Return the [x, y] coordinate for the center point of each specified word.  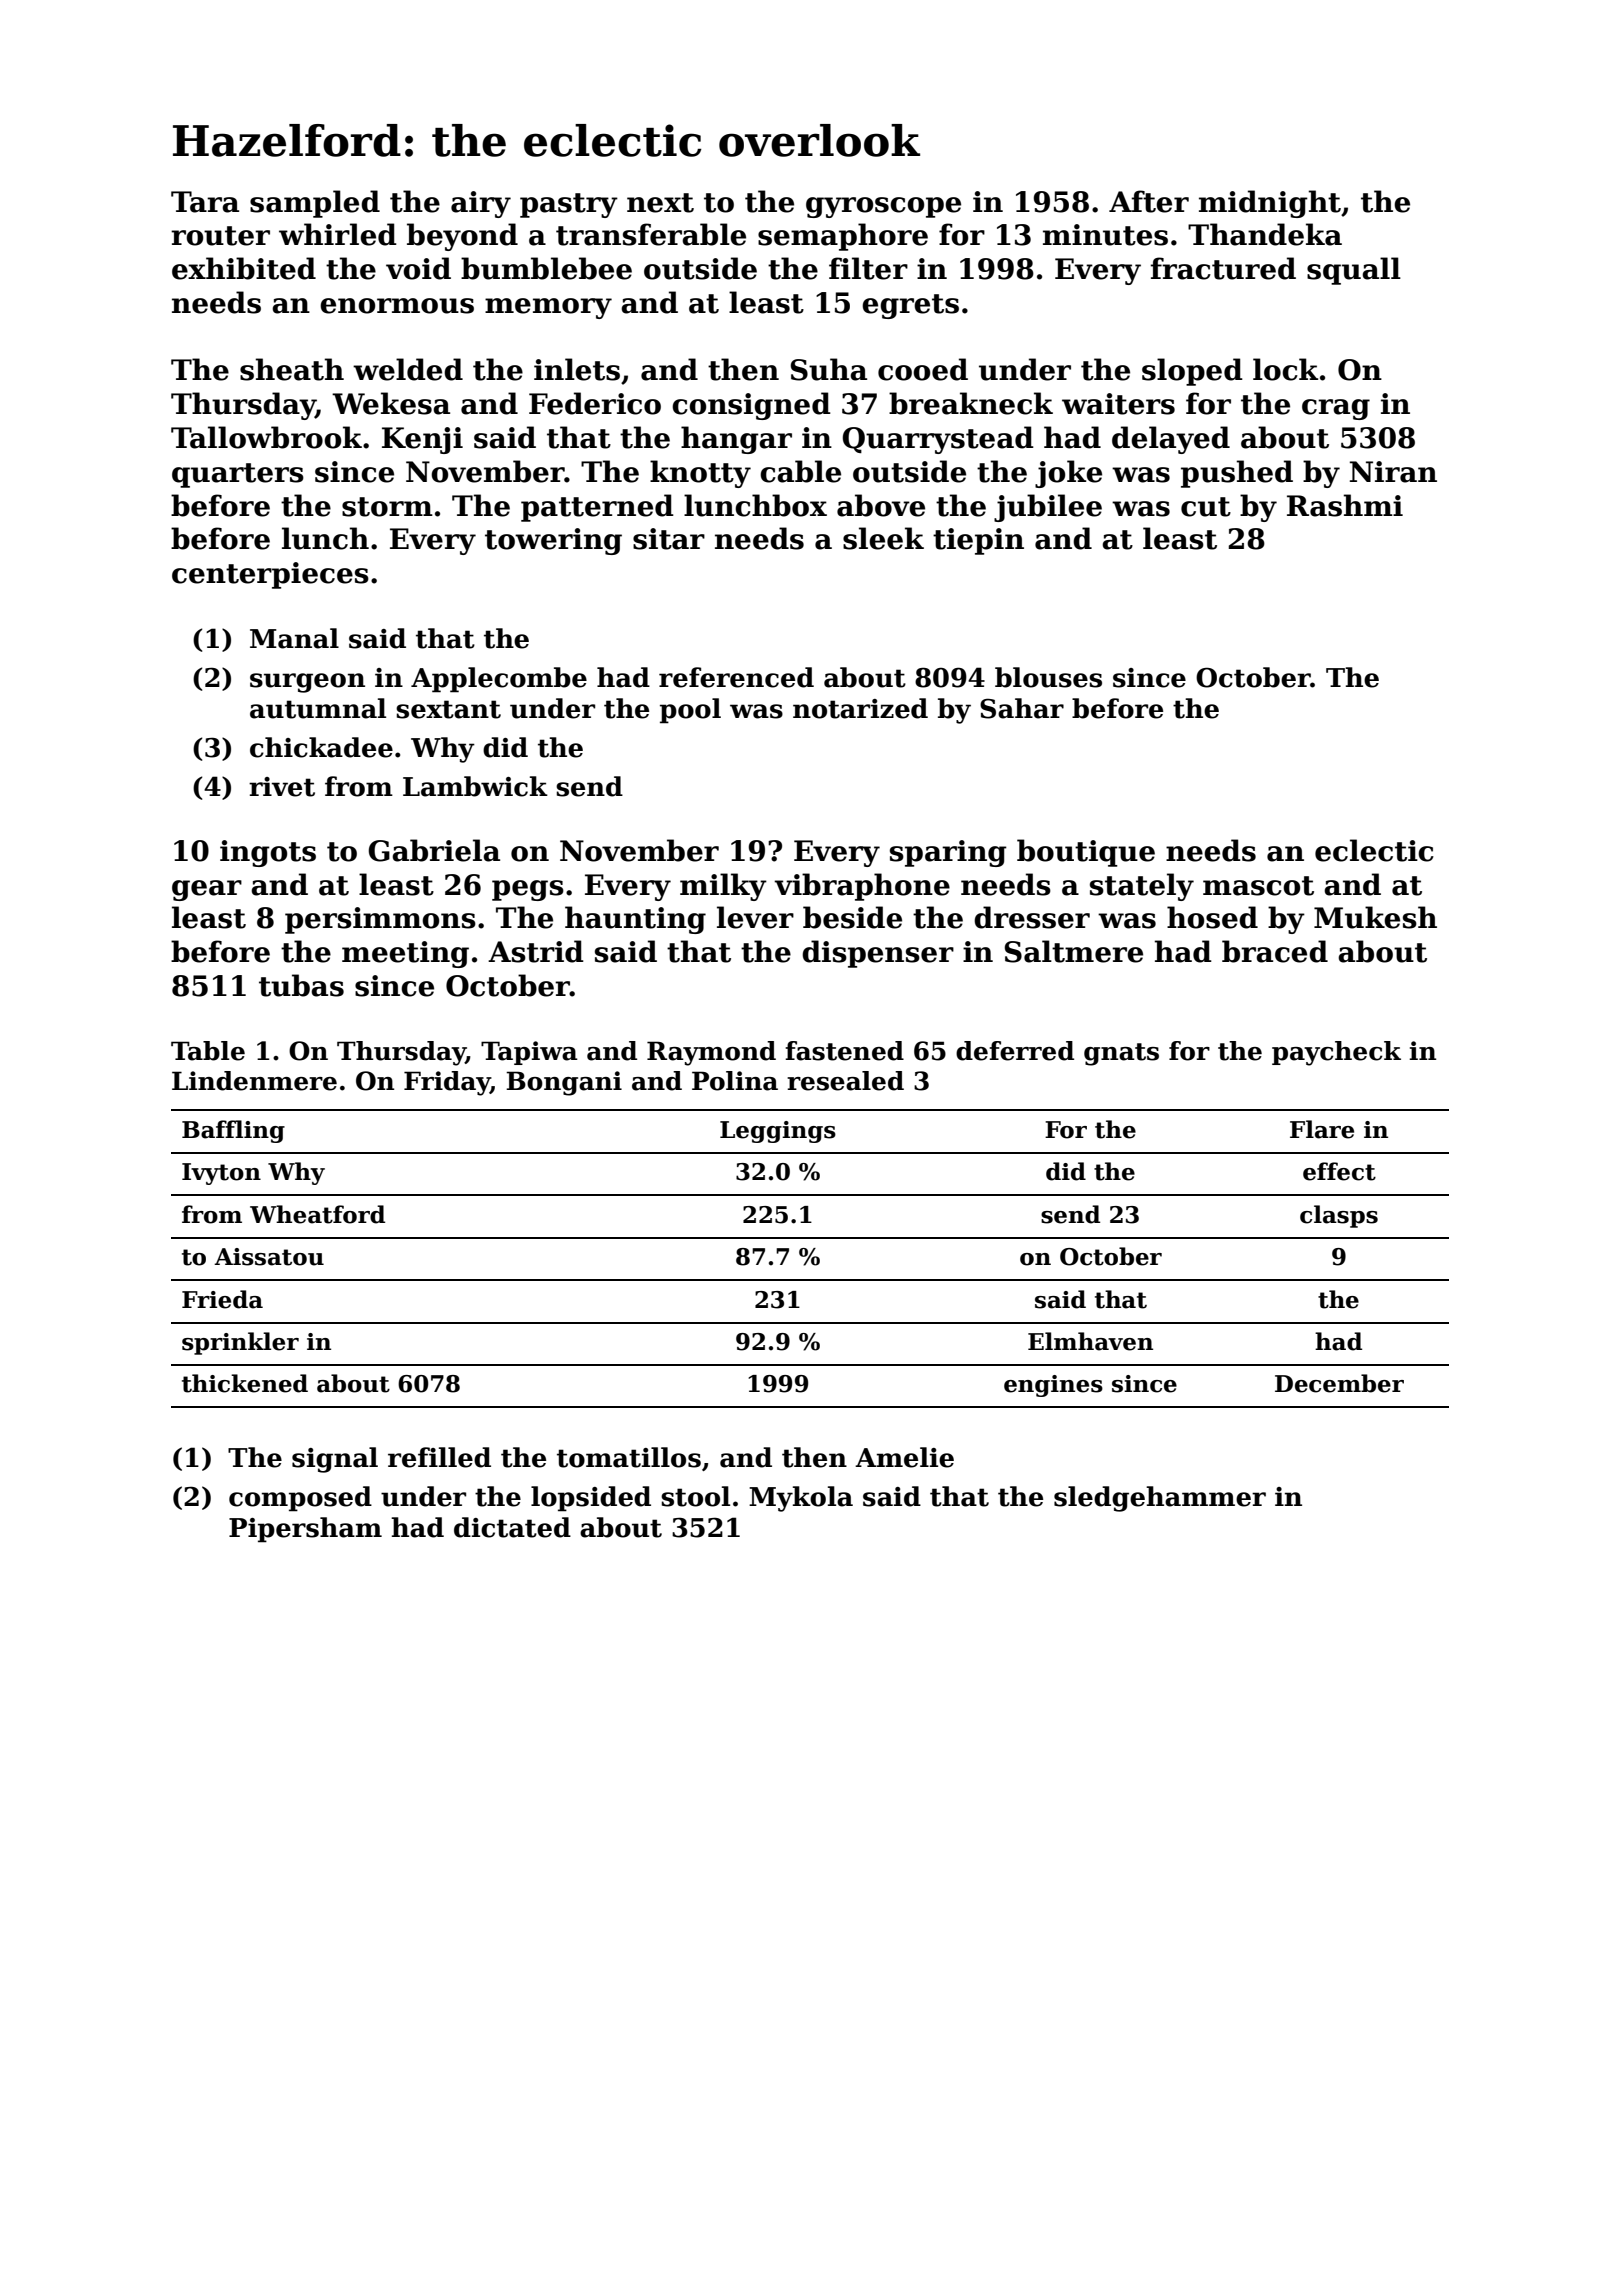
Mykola [801, 1499]
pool [690, 711]
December [1339, 1383]
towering [553, 541]
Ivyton [221, 1174]
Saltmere [1074, 951]
